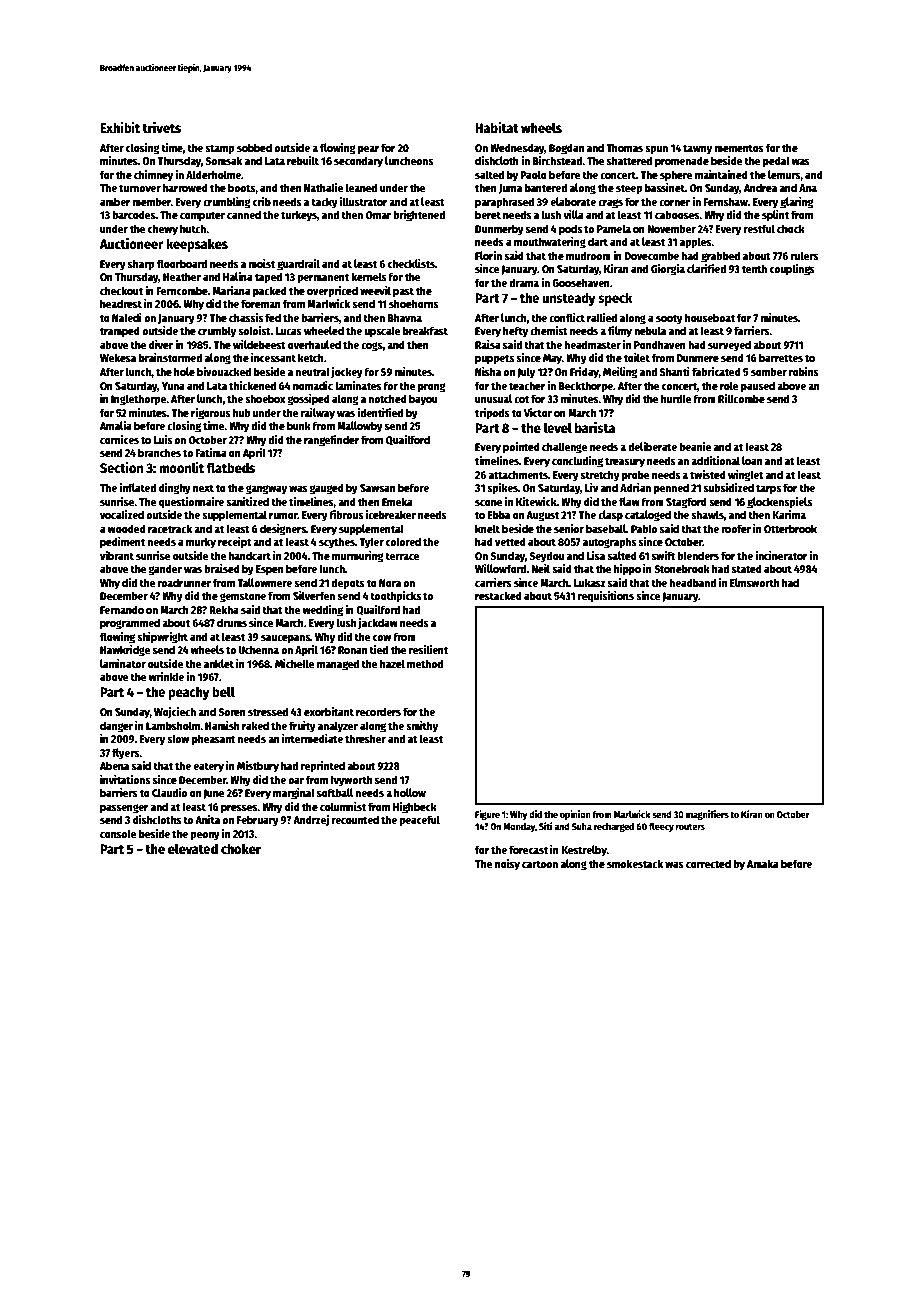  Describe the element at coordinates (494, 359) in the screenshot. I see `puppets` at that location.
